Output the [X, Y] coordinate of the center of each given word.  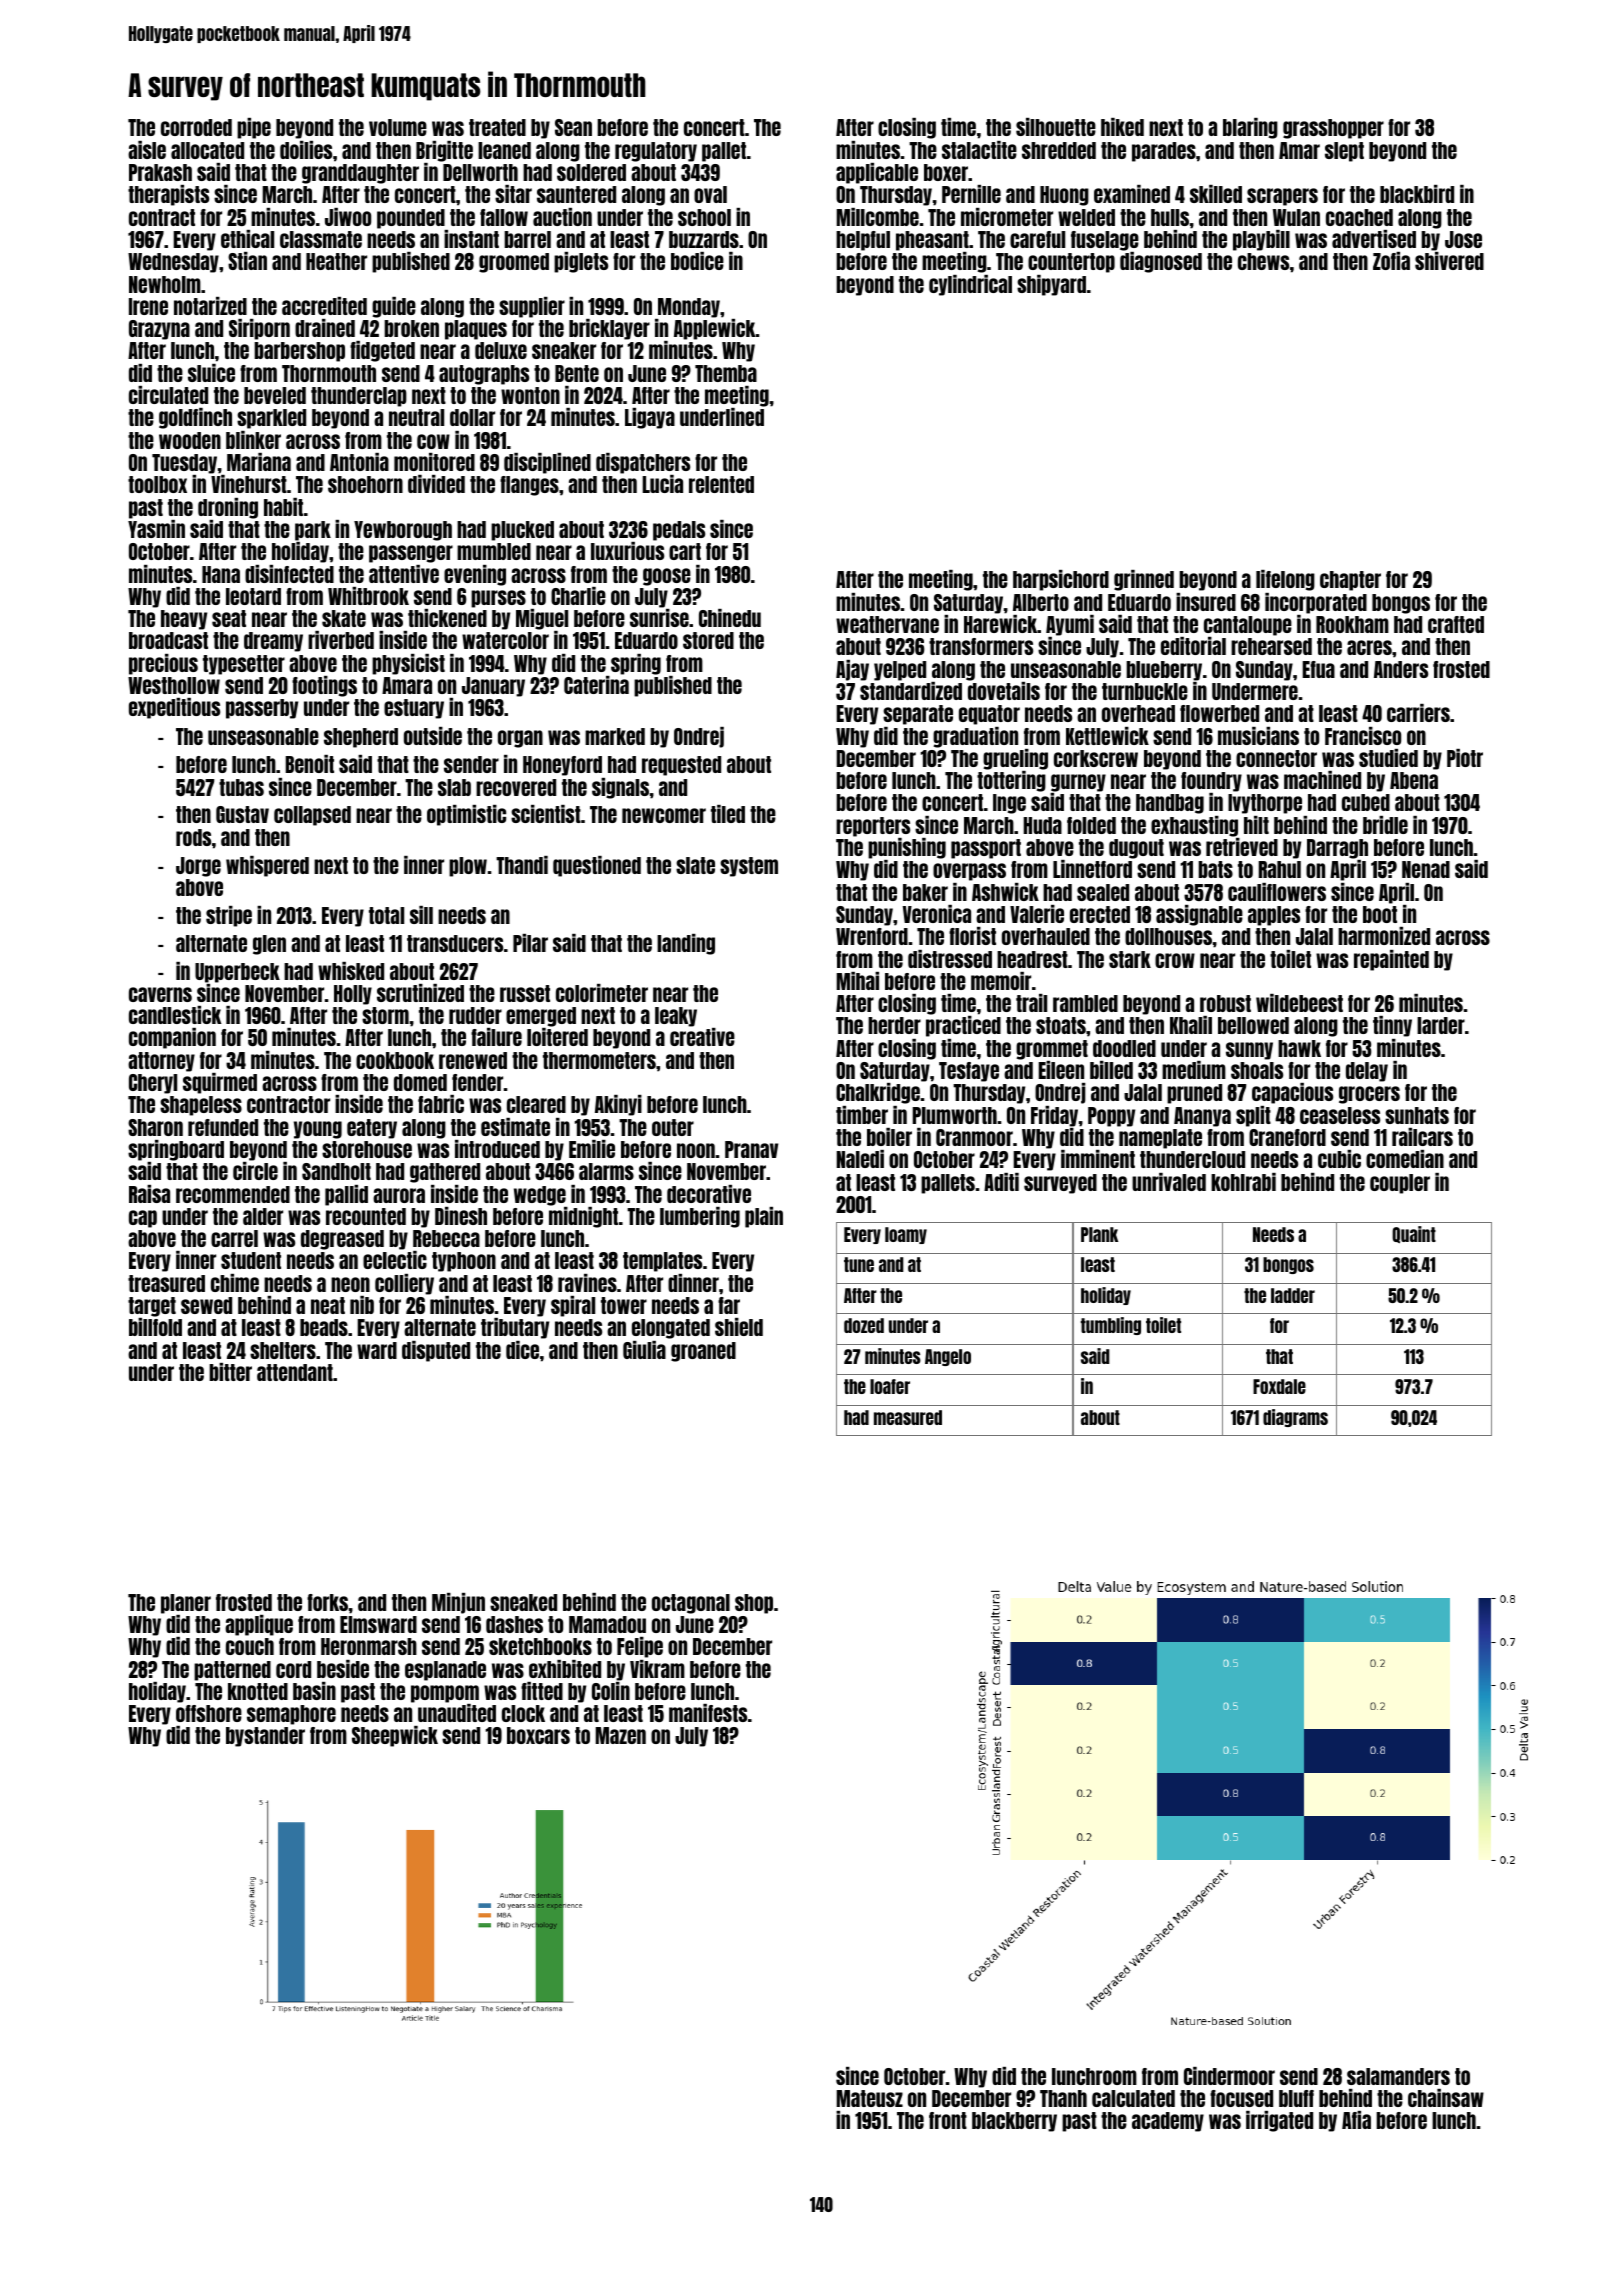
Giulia [644, 1350]
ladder [1293, 1295]
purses [498, 599]
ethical [247, 239]
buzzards [704, 239]
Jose [1463, 239]
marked [615, 736]
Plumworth [954, 1115]
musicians [1258, 736]
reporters [873, 827]
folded [1091, 825]
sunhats [1417, 1115]
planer [186, 1604]
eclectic [395, 1260]
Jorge [198, 867]
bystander [265, 1737]
